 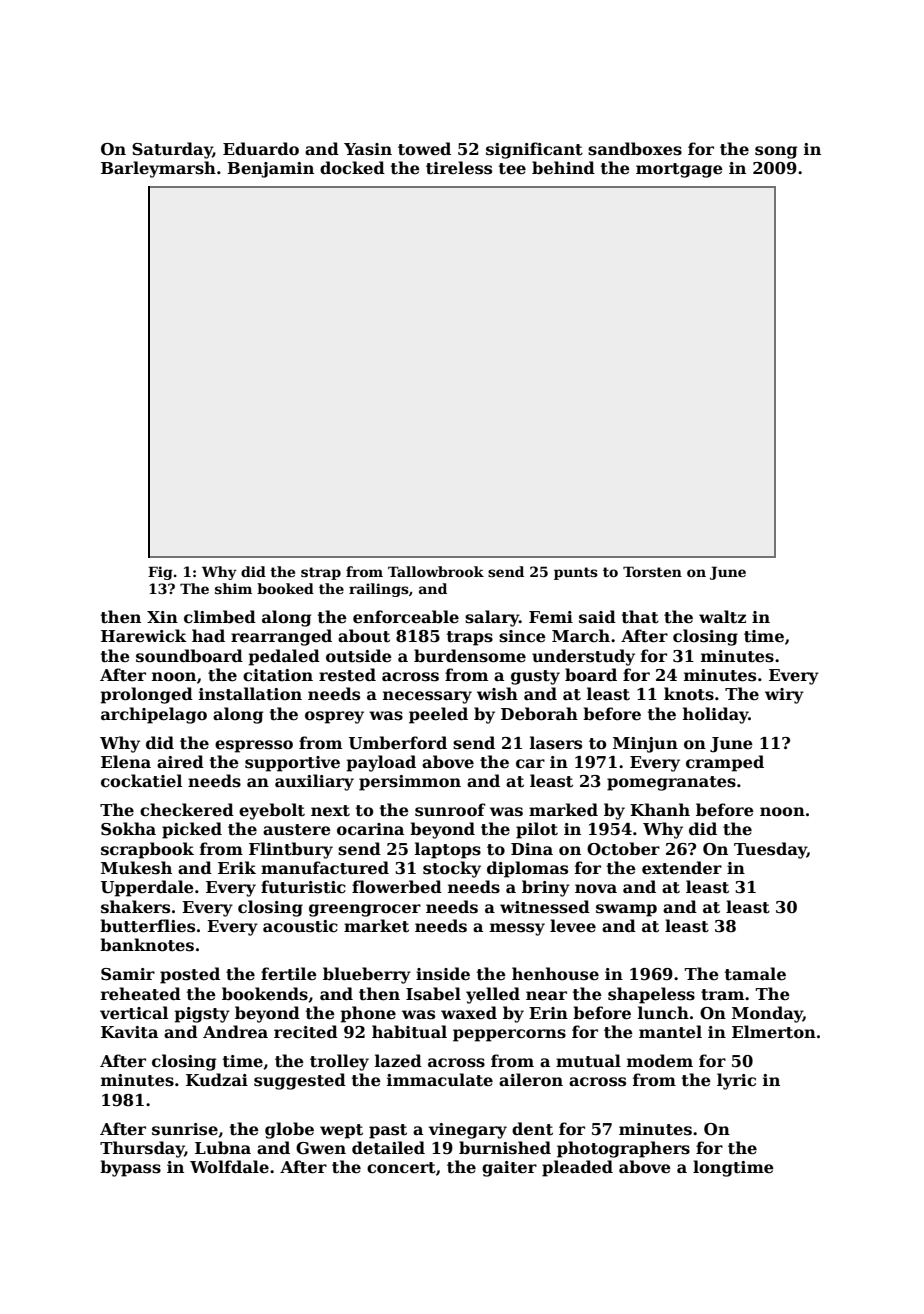 I want to click on Saturday, so click(x=172, y=150).
